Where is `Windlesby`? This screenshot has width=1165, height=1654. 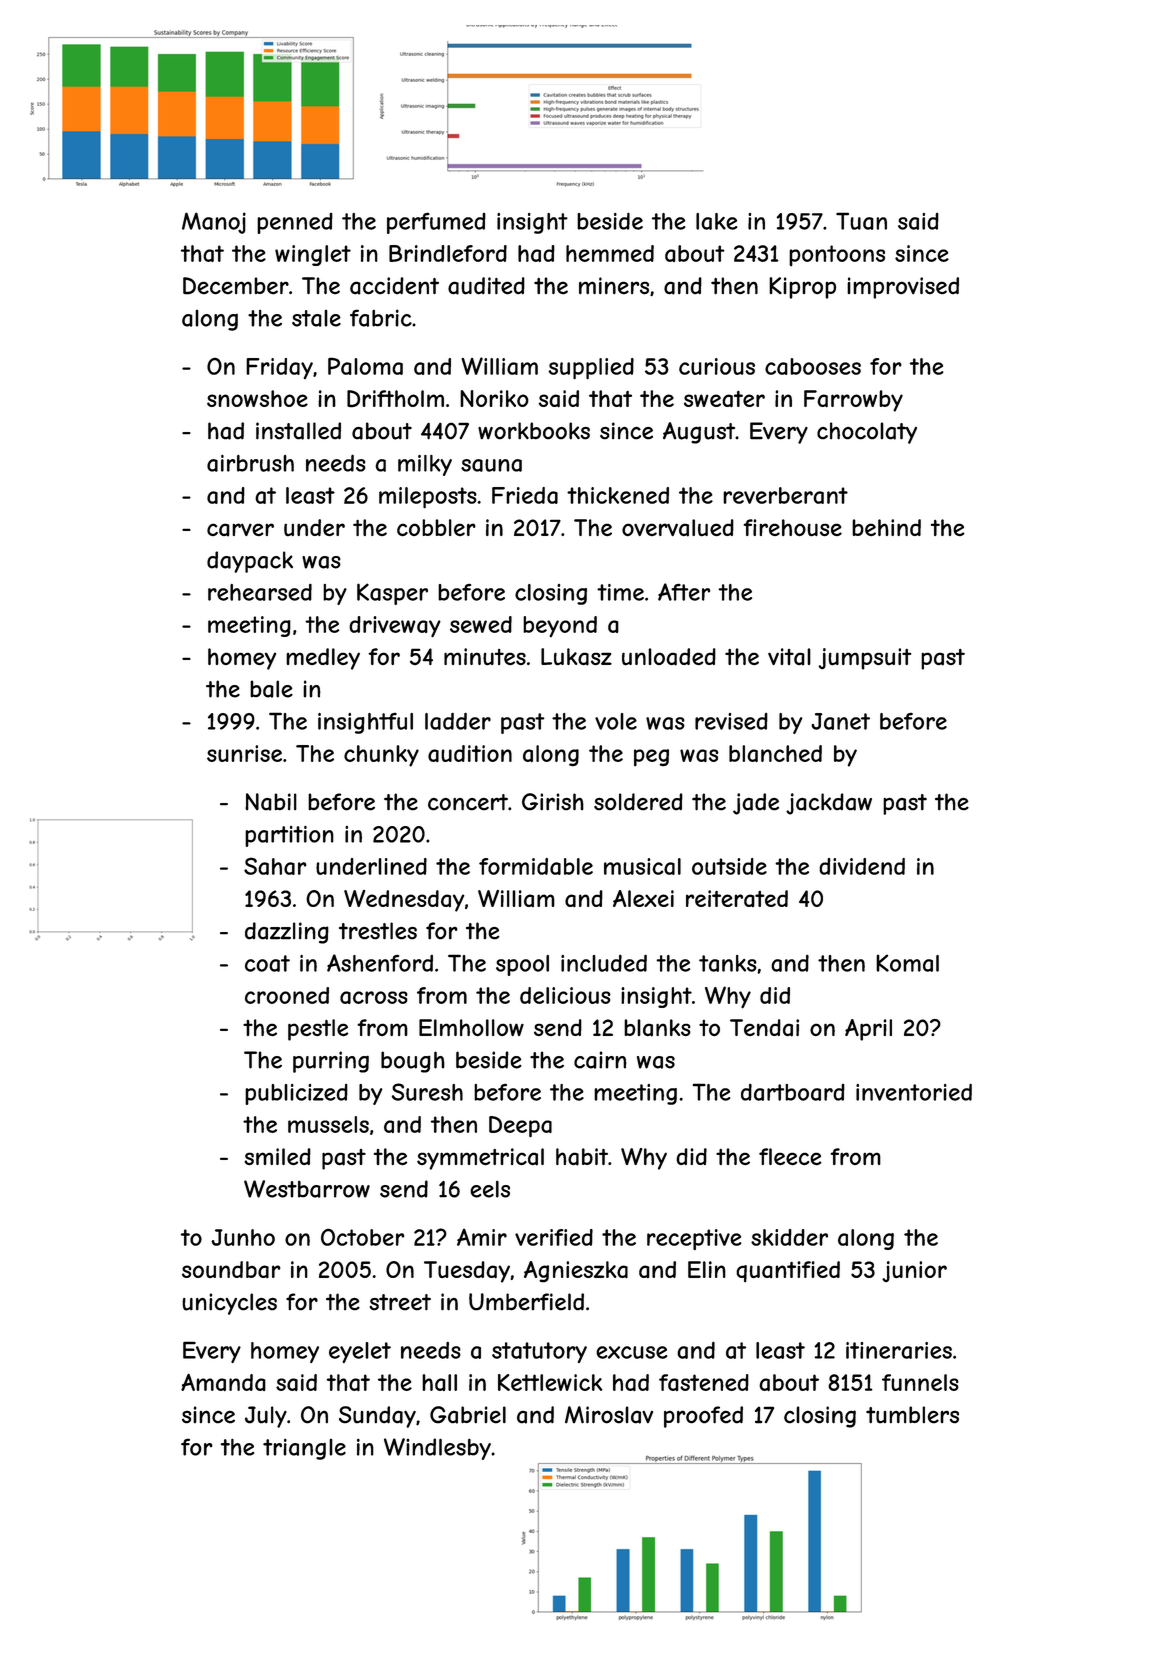 Windlesby is located at coordinates (437, 1449).
